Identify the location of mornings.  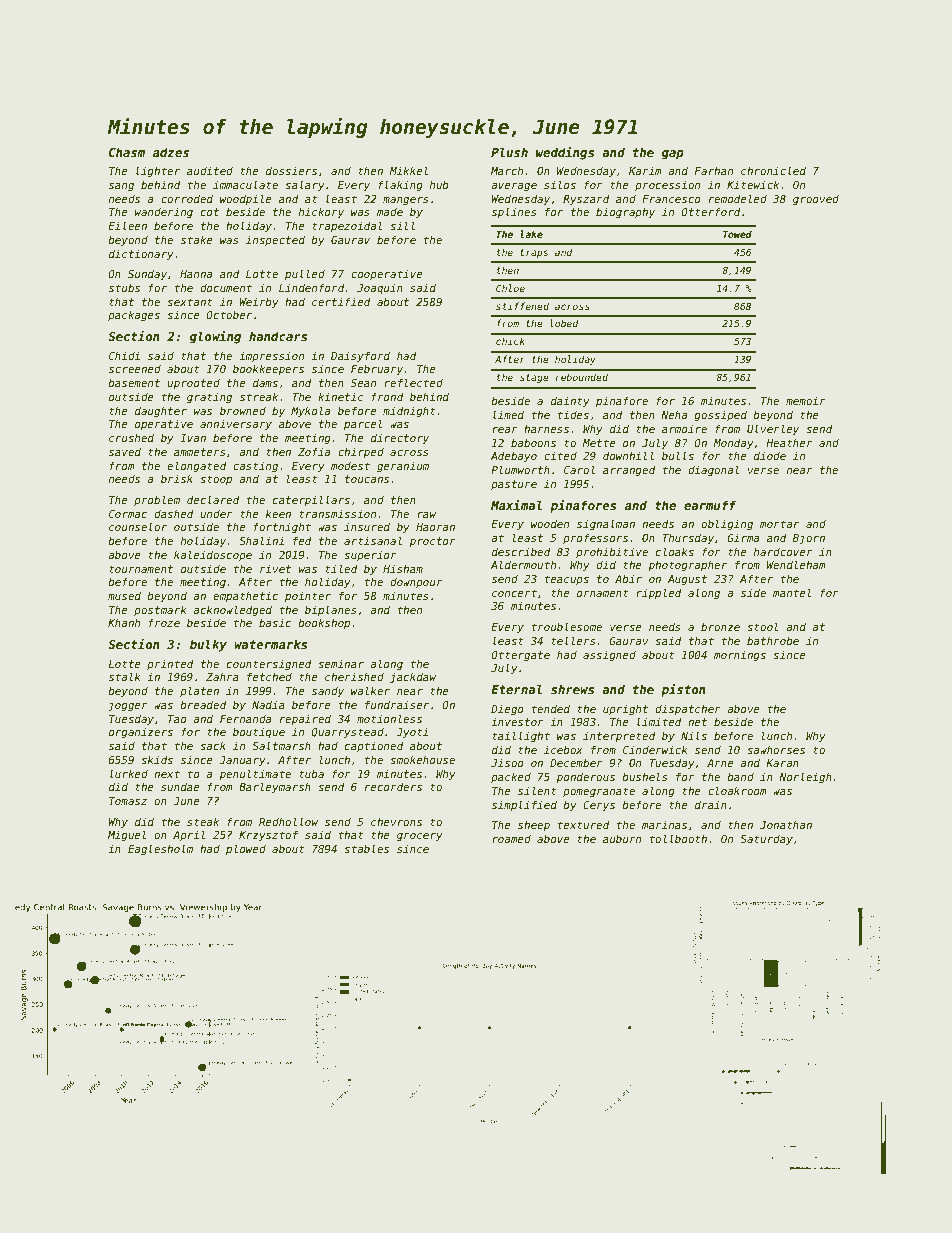
(740, 655).
